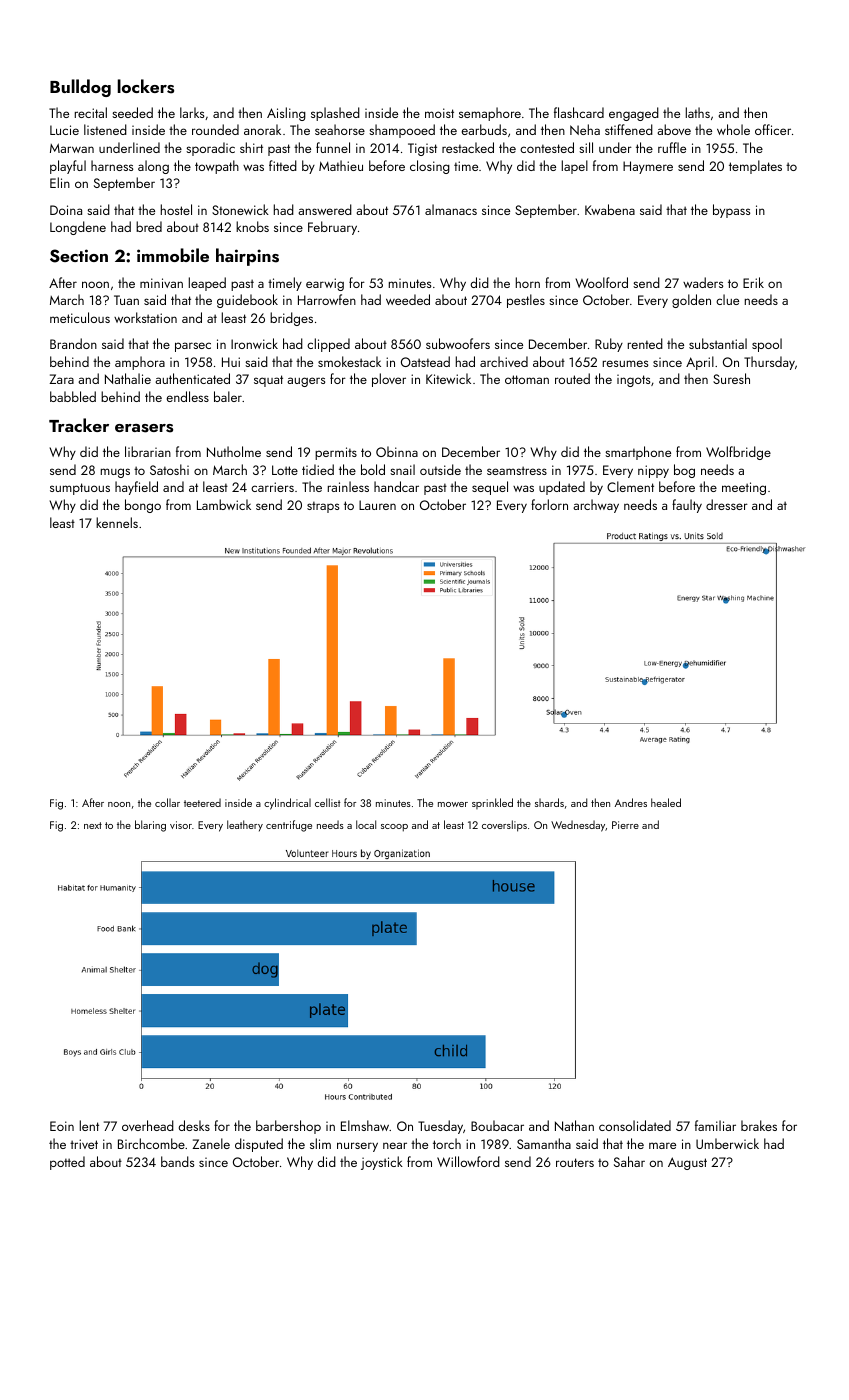  What do you see at coordinates (167, 802) in the document?
I see `collar` at bounding box center [167, 802].
